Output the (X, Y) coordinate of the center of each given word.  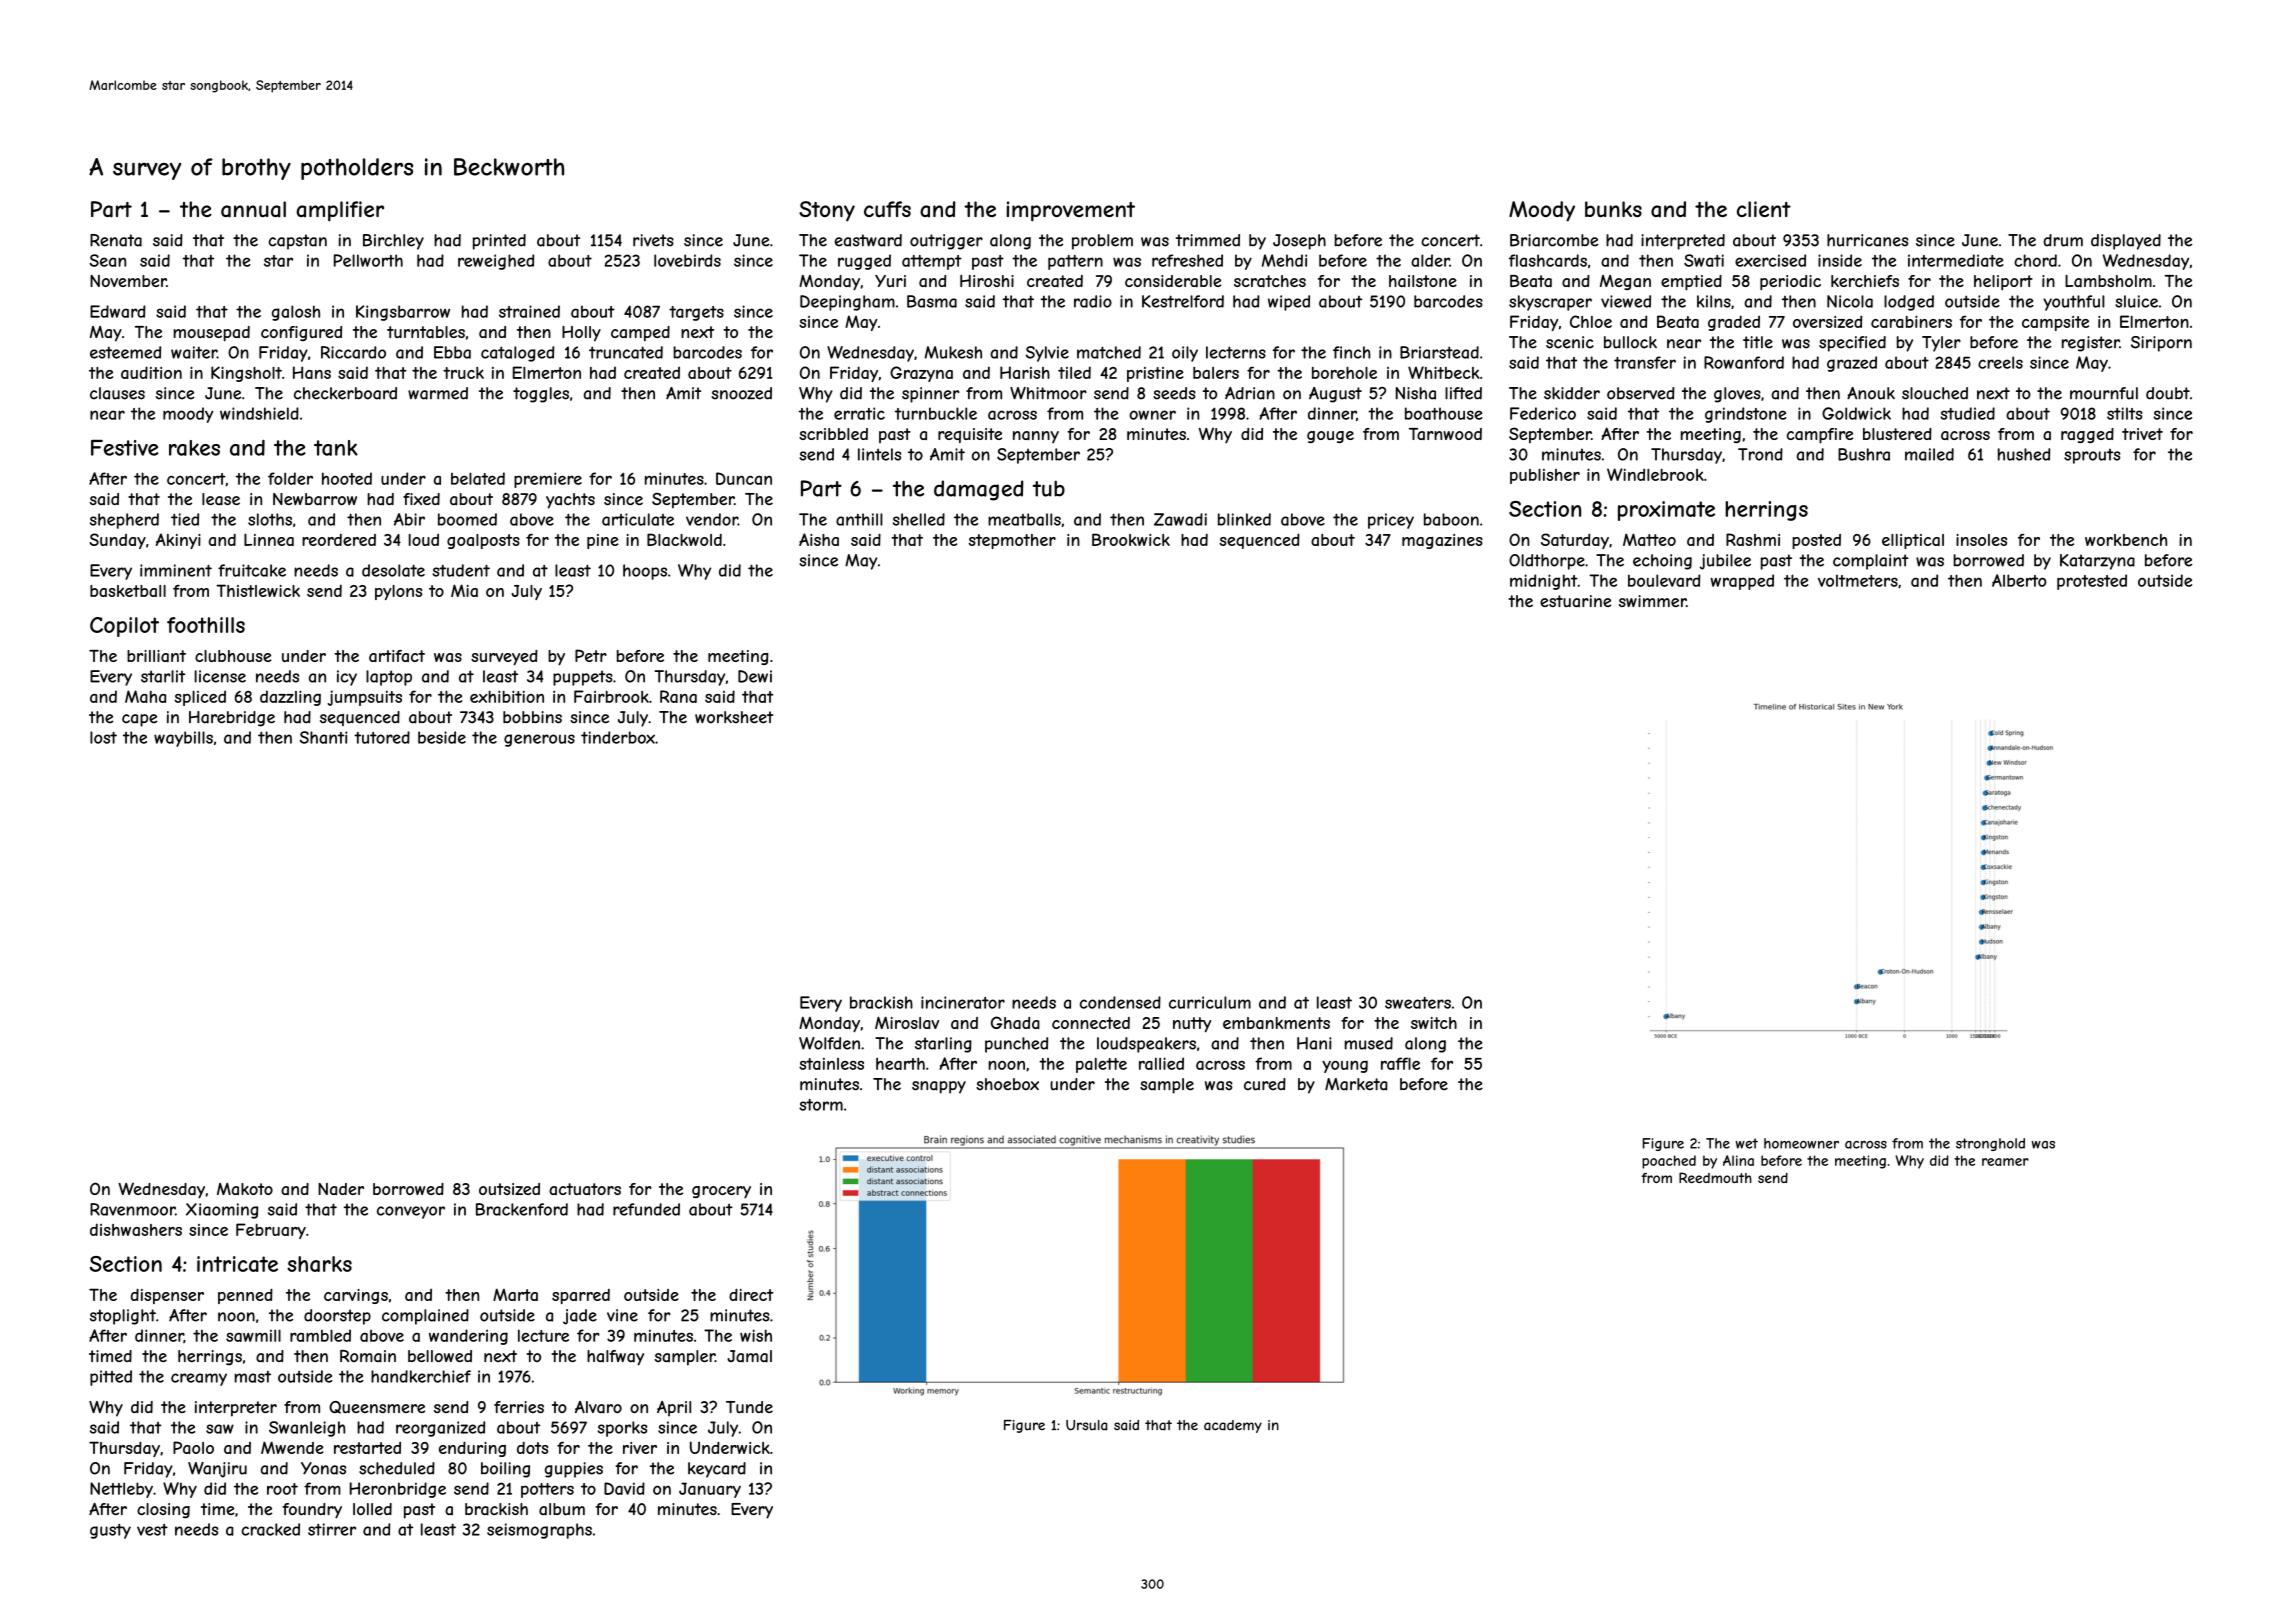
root (282, 1489)
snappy (939, 1087)
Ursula (1086, 1425)
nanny (1036, 437)
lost (103, 737)
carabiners (1911, 321)
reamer (2005, 1162)
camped (640, 333)
